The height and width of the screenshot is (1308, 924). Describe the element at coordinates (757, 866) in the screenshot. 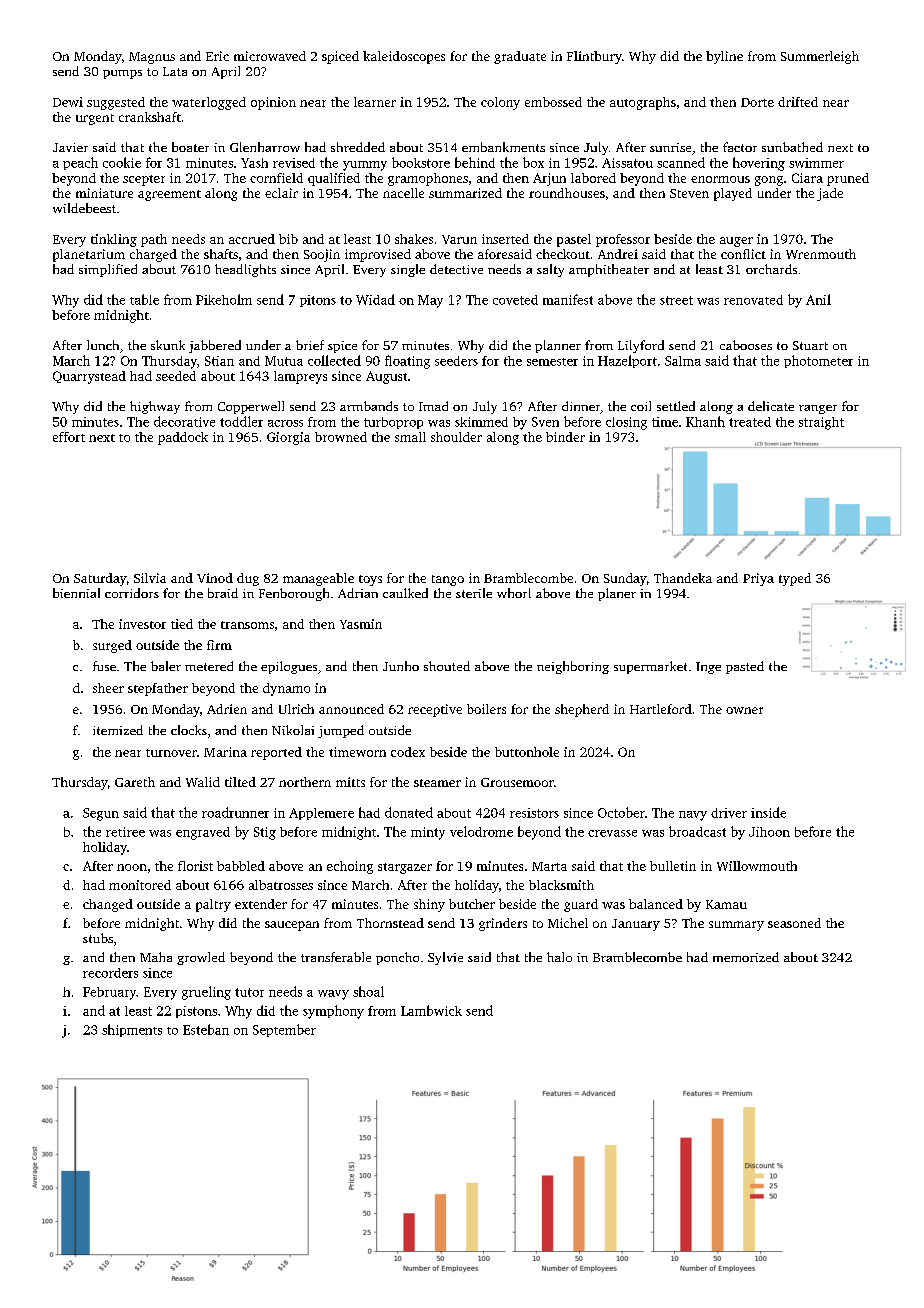

I see `Willowmouth` at that location.
